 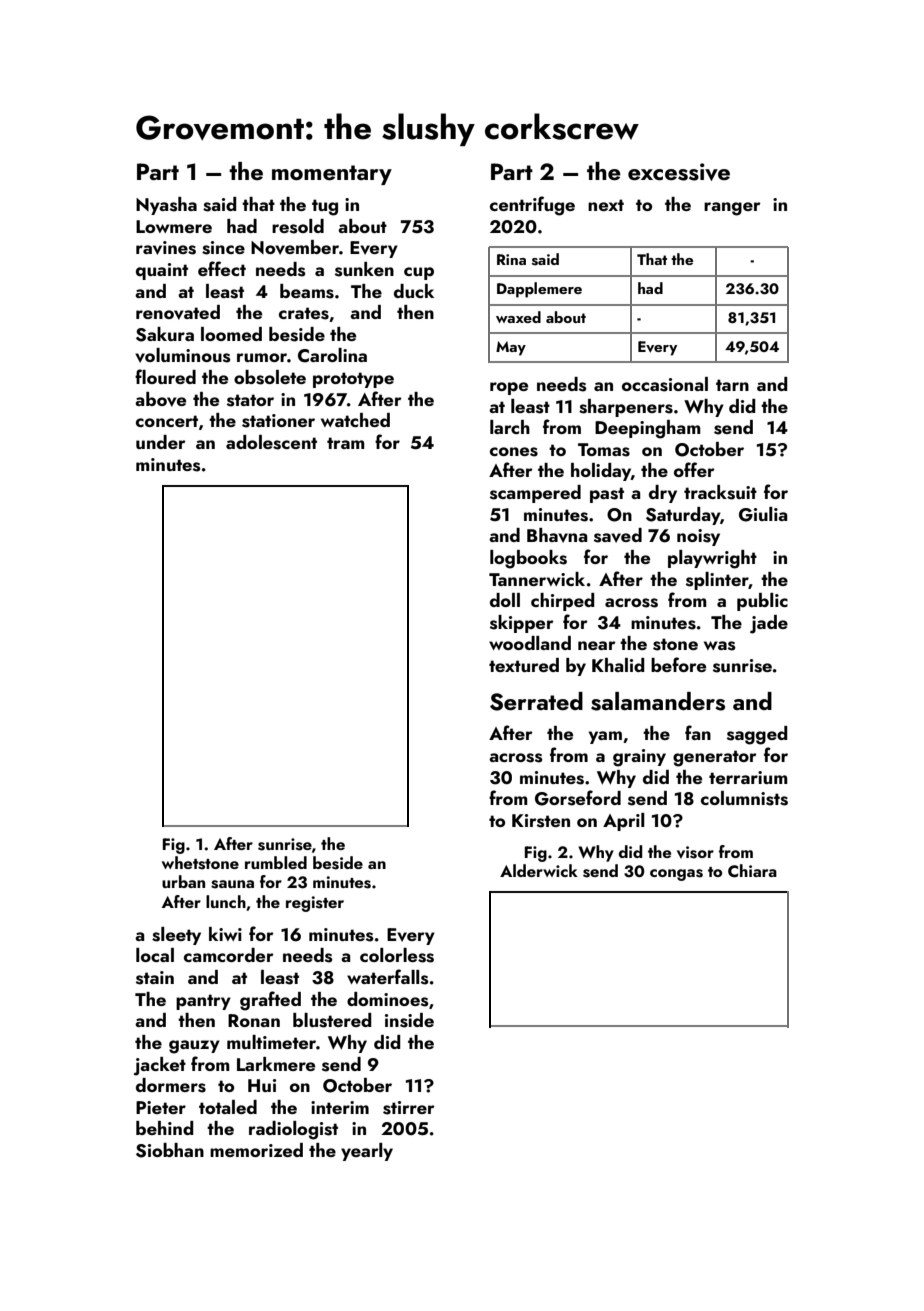 I want to click on playwright, so click(x=712, y=559).
